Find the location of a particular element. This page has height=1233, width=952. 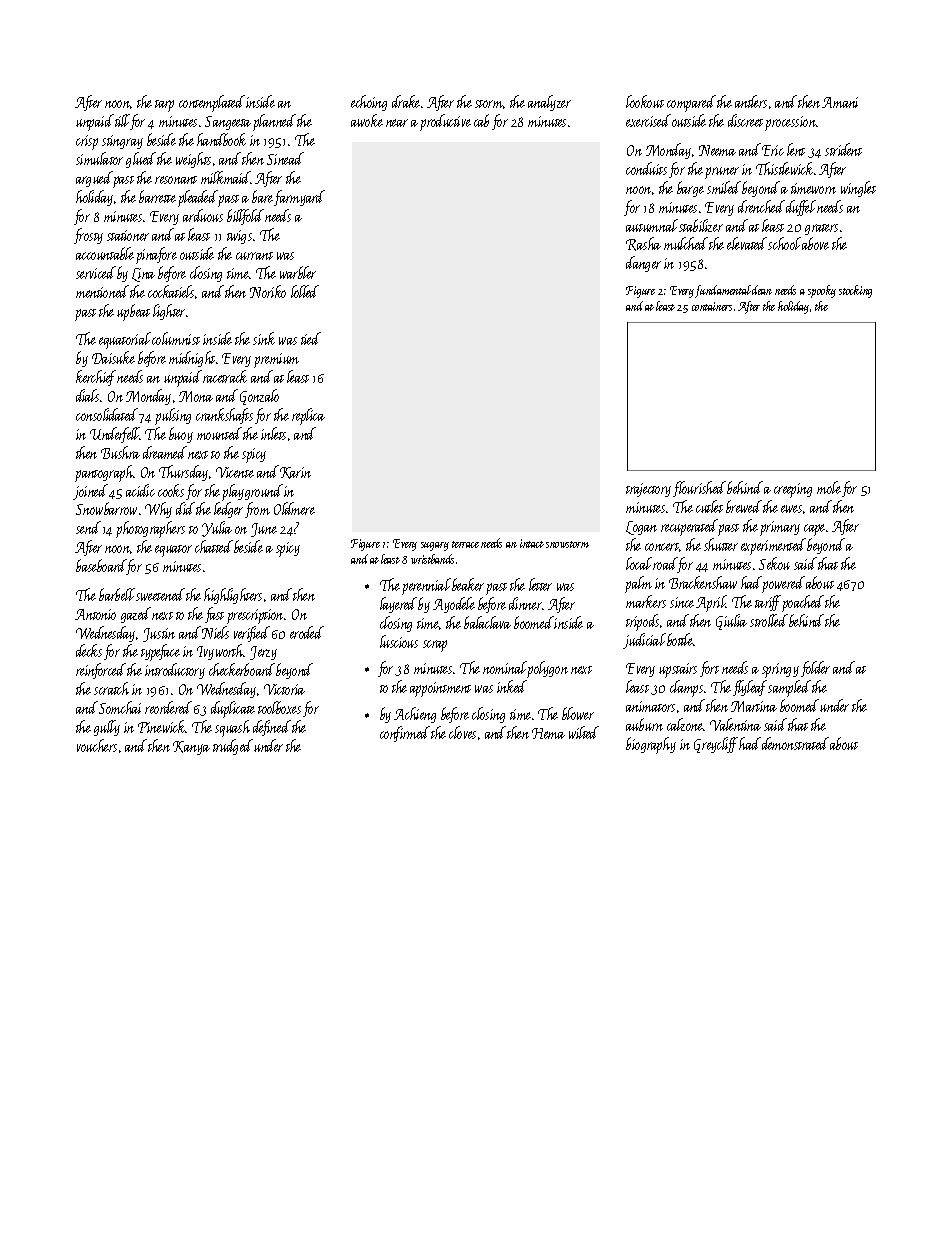

gully is located at coordinates (107, 728).
